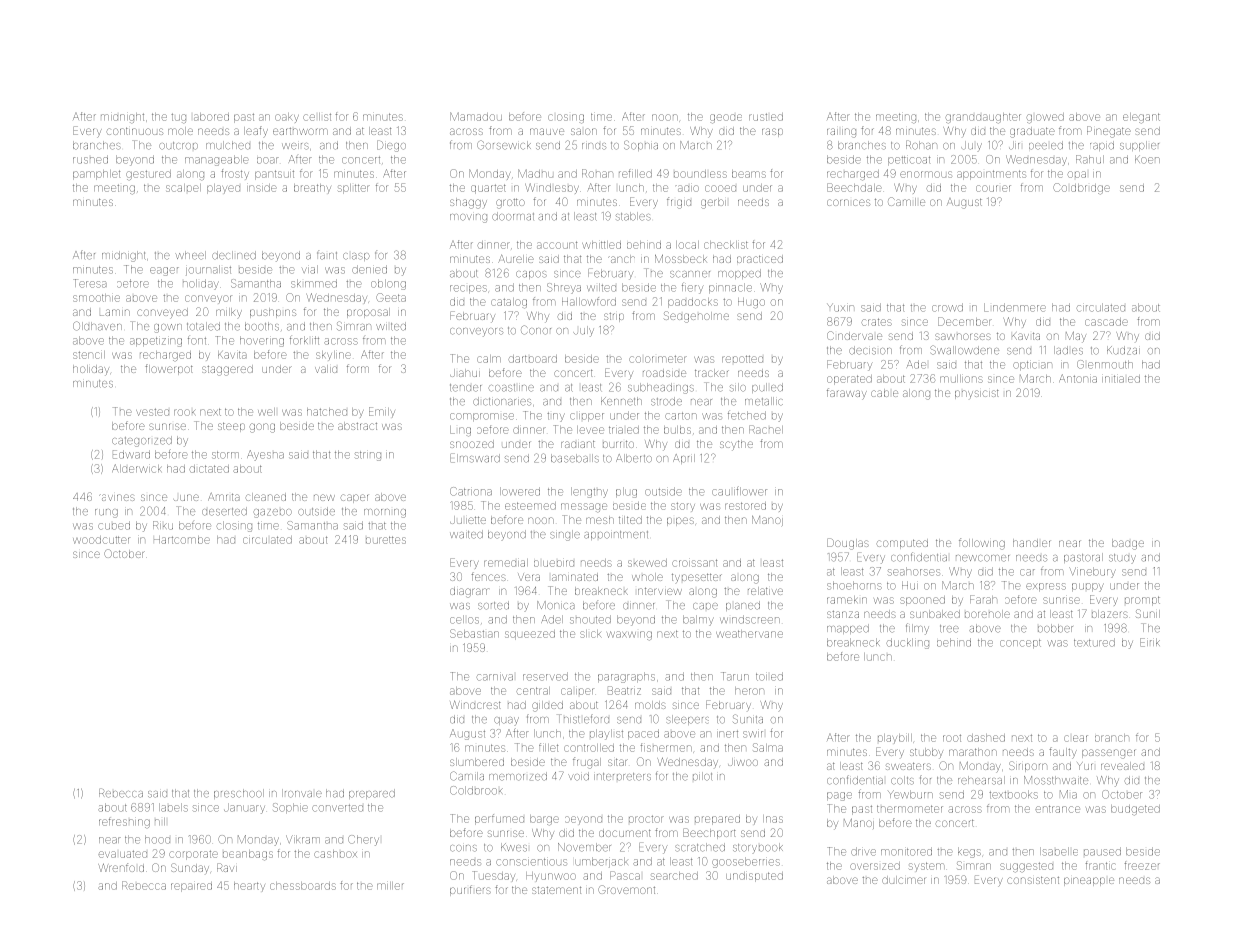  Describe the element at coordinates (302, 793) in the screenshot. I see `Ironvale` at that location.
